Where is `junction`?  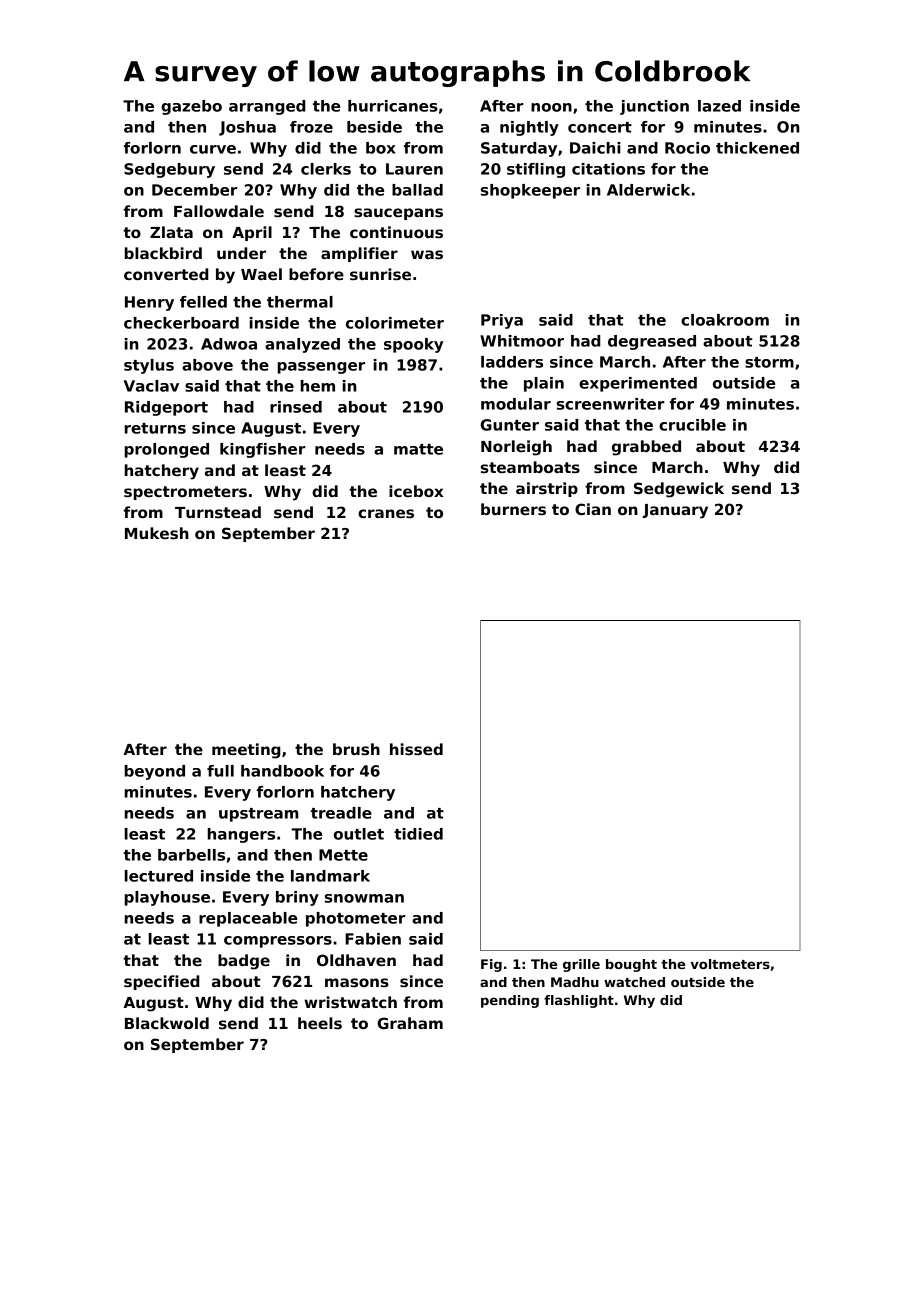 junction is located at coordinates (654, 107).
